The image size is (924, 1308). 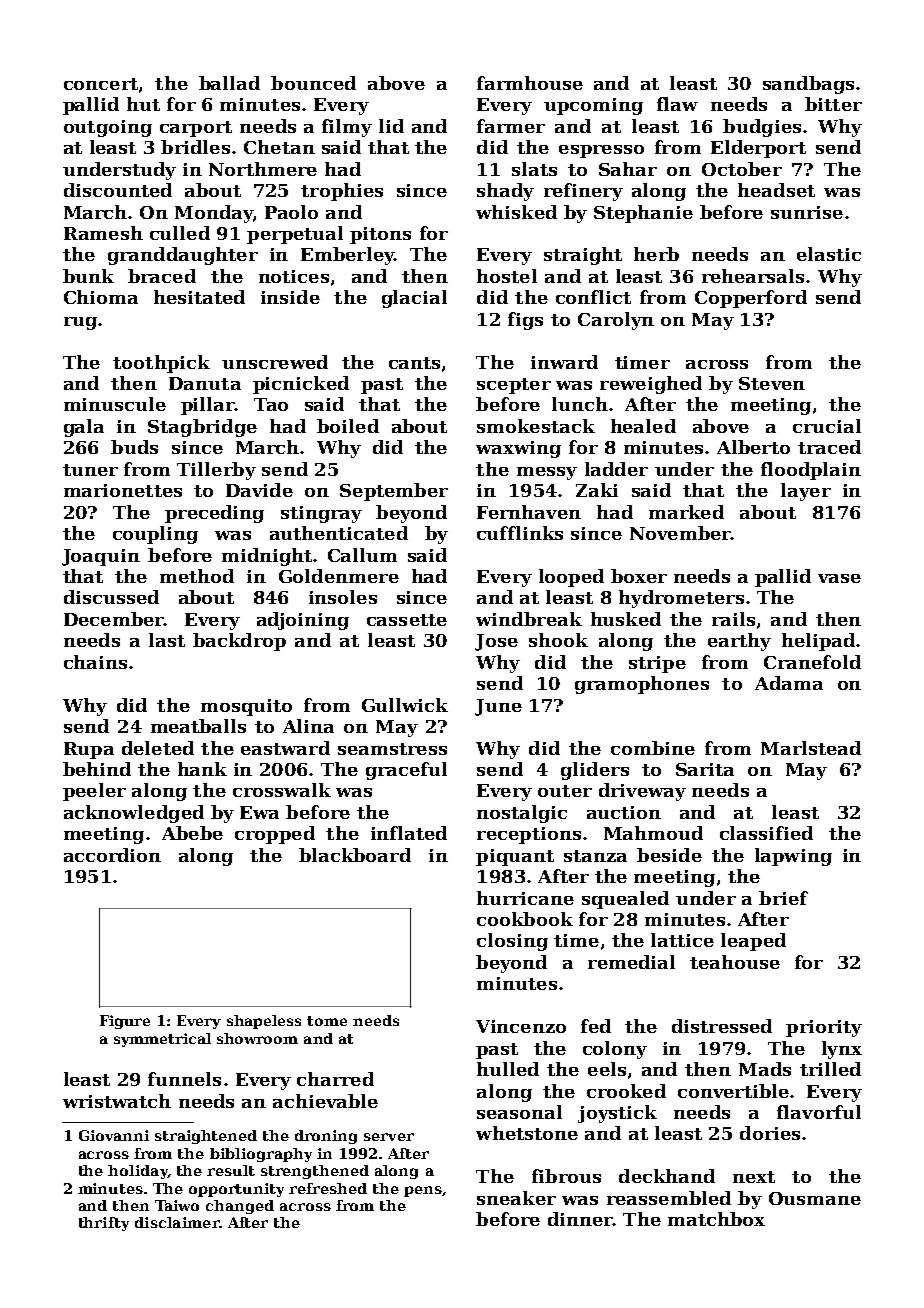 I want to click on ballad, so click(x=229, y=83).
